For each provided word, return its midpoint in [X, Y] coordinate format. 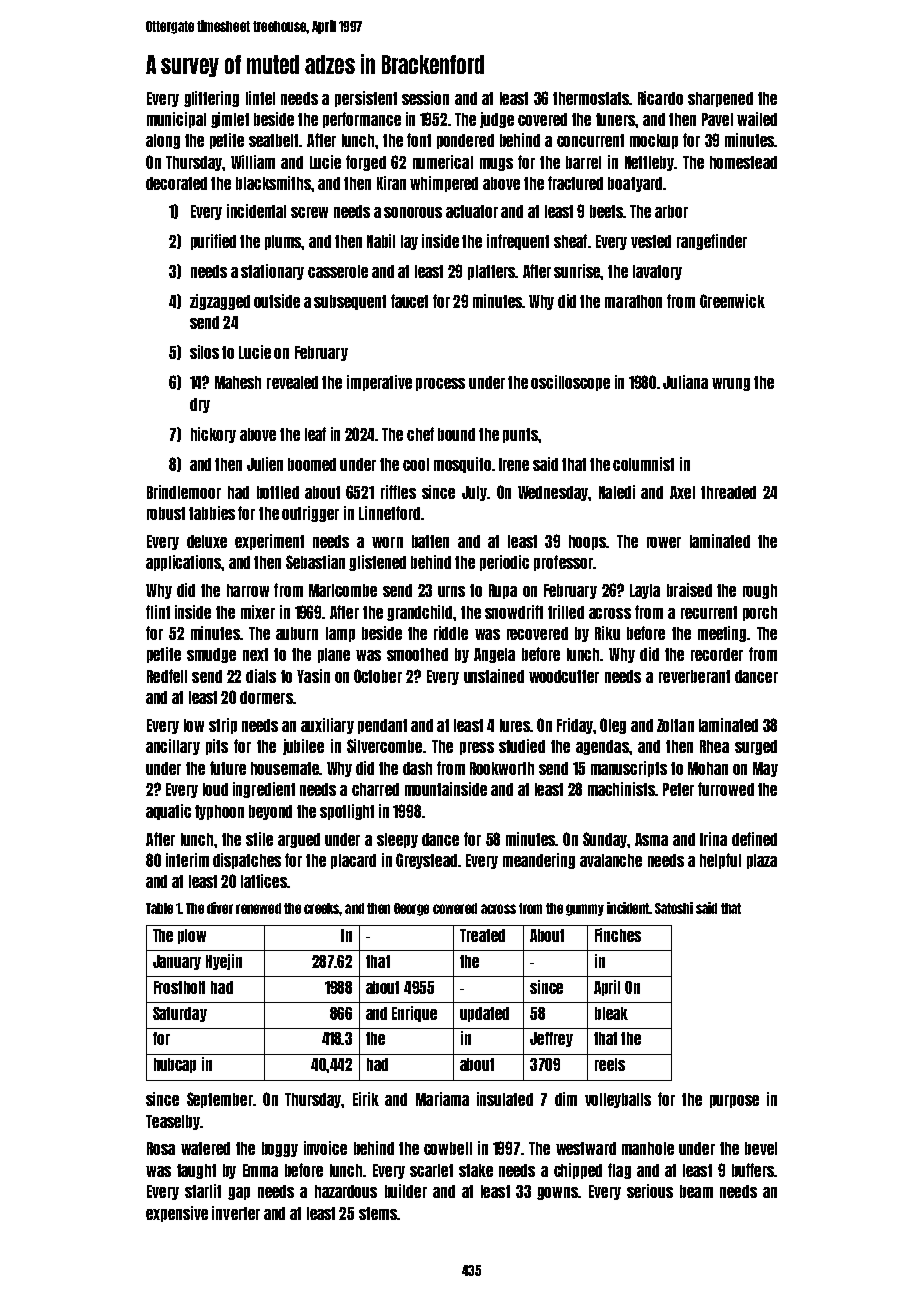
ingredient [264, 790]
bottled [278, 492]
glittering [211, 99]
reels [610, 1064]
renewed [258, 908]
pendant [382, 726]
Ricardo [660, 98]
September [220, 1100]
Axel [682, 492]
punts [520, 435]
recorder [717, 654]
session [425, 98]
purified [213, 242]
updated [484, 1014]
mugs [496, 164]
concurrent [590, 140]
